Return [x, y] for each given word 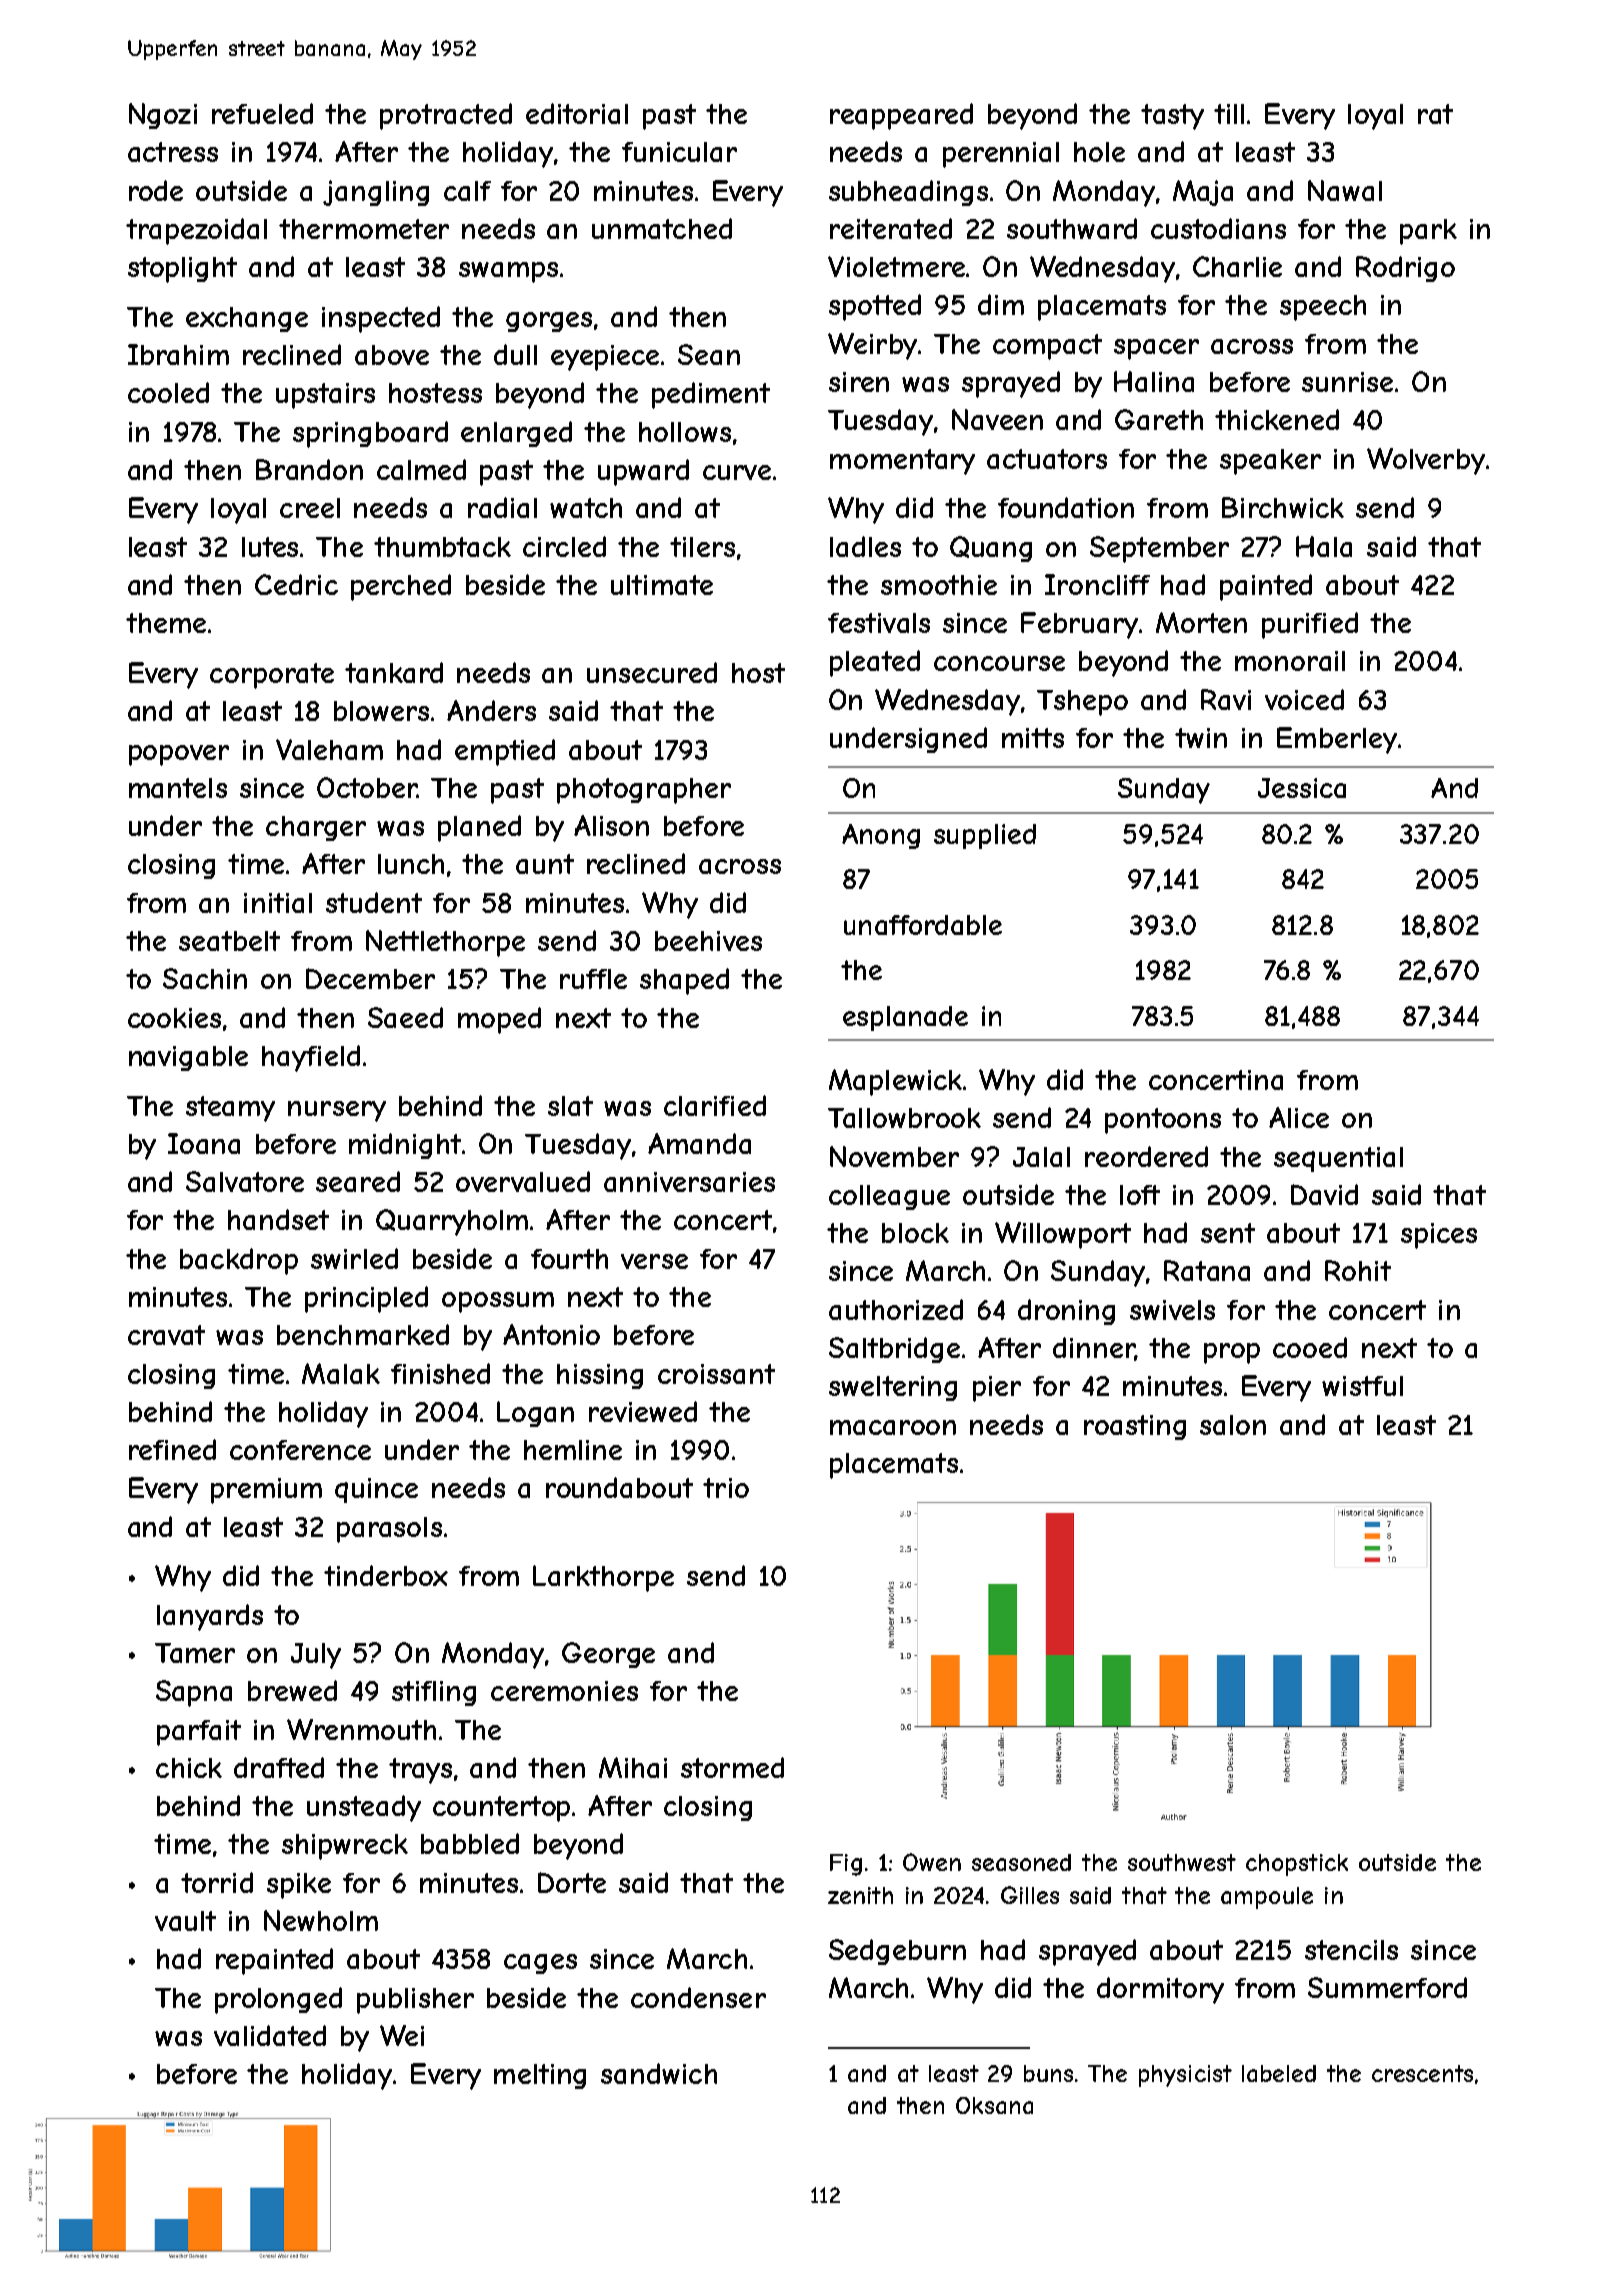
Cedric [296, 584]
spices [1439, 1236]
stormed [732, 1767]
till [1229, 114]
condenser [698, 1997]
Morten [1201, 622]
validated [270, 2035]
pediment [711, 395]
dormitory [1160, 1990]
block [915, 1233]
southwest [1182, 1862]
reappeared [901, 116]
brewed [292, 1690]
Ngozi [163, 116]
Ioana [204, 1143]
